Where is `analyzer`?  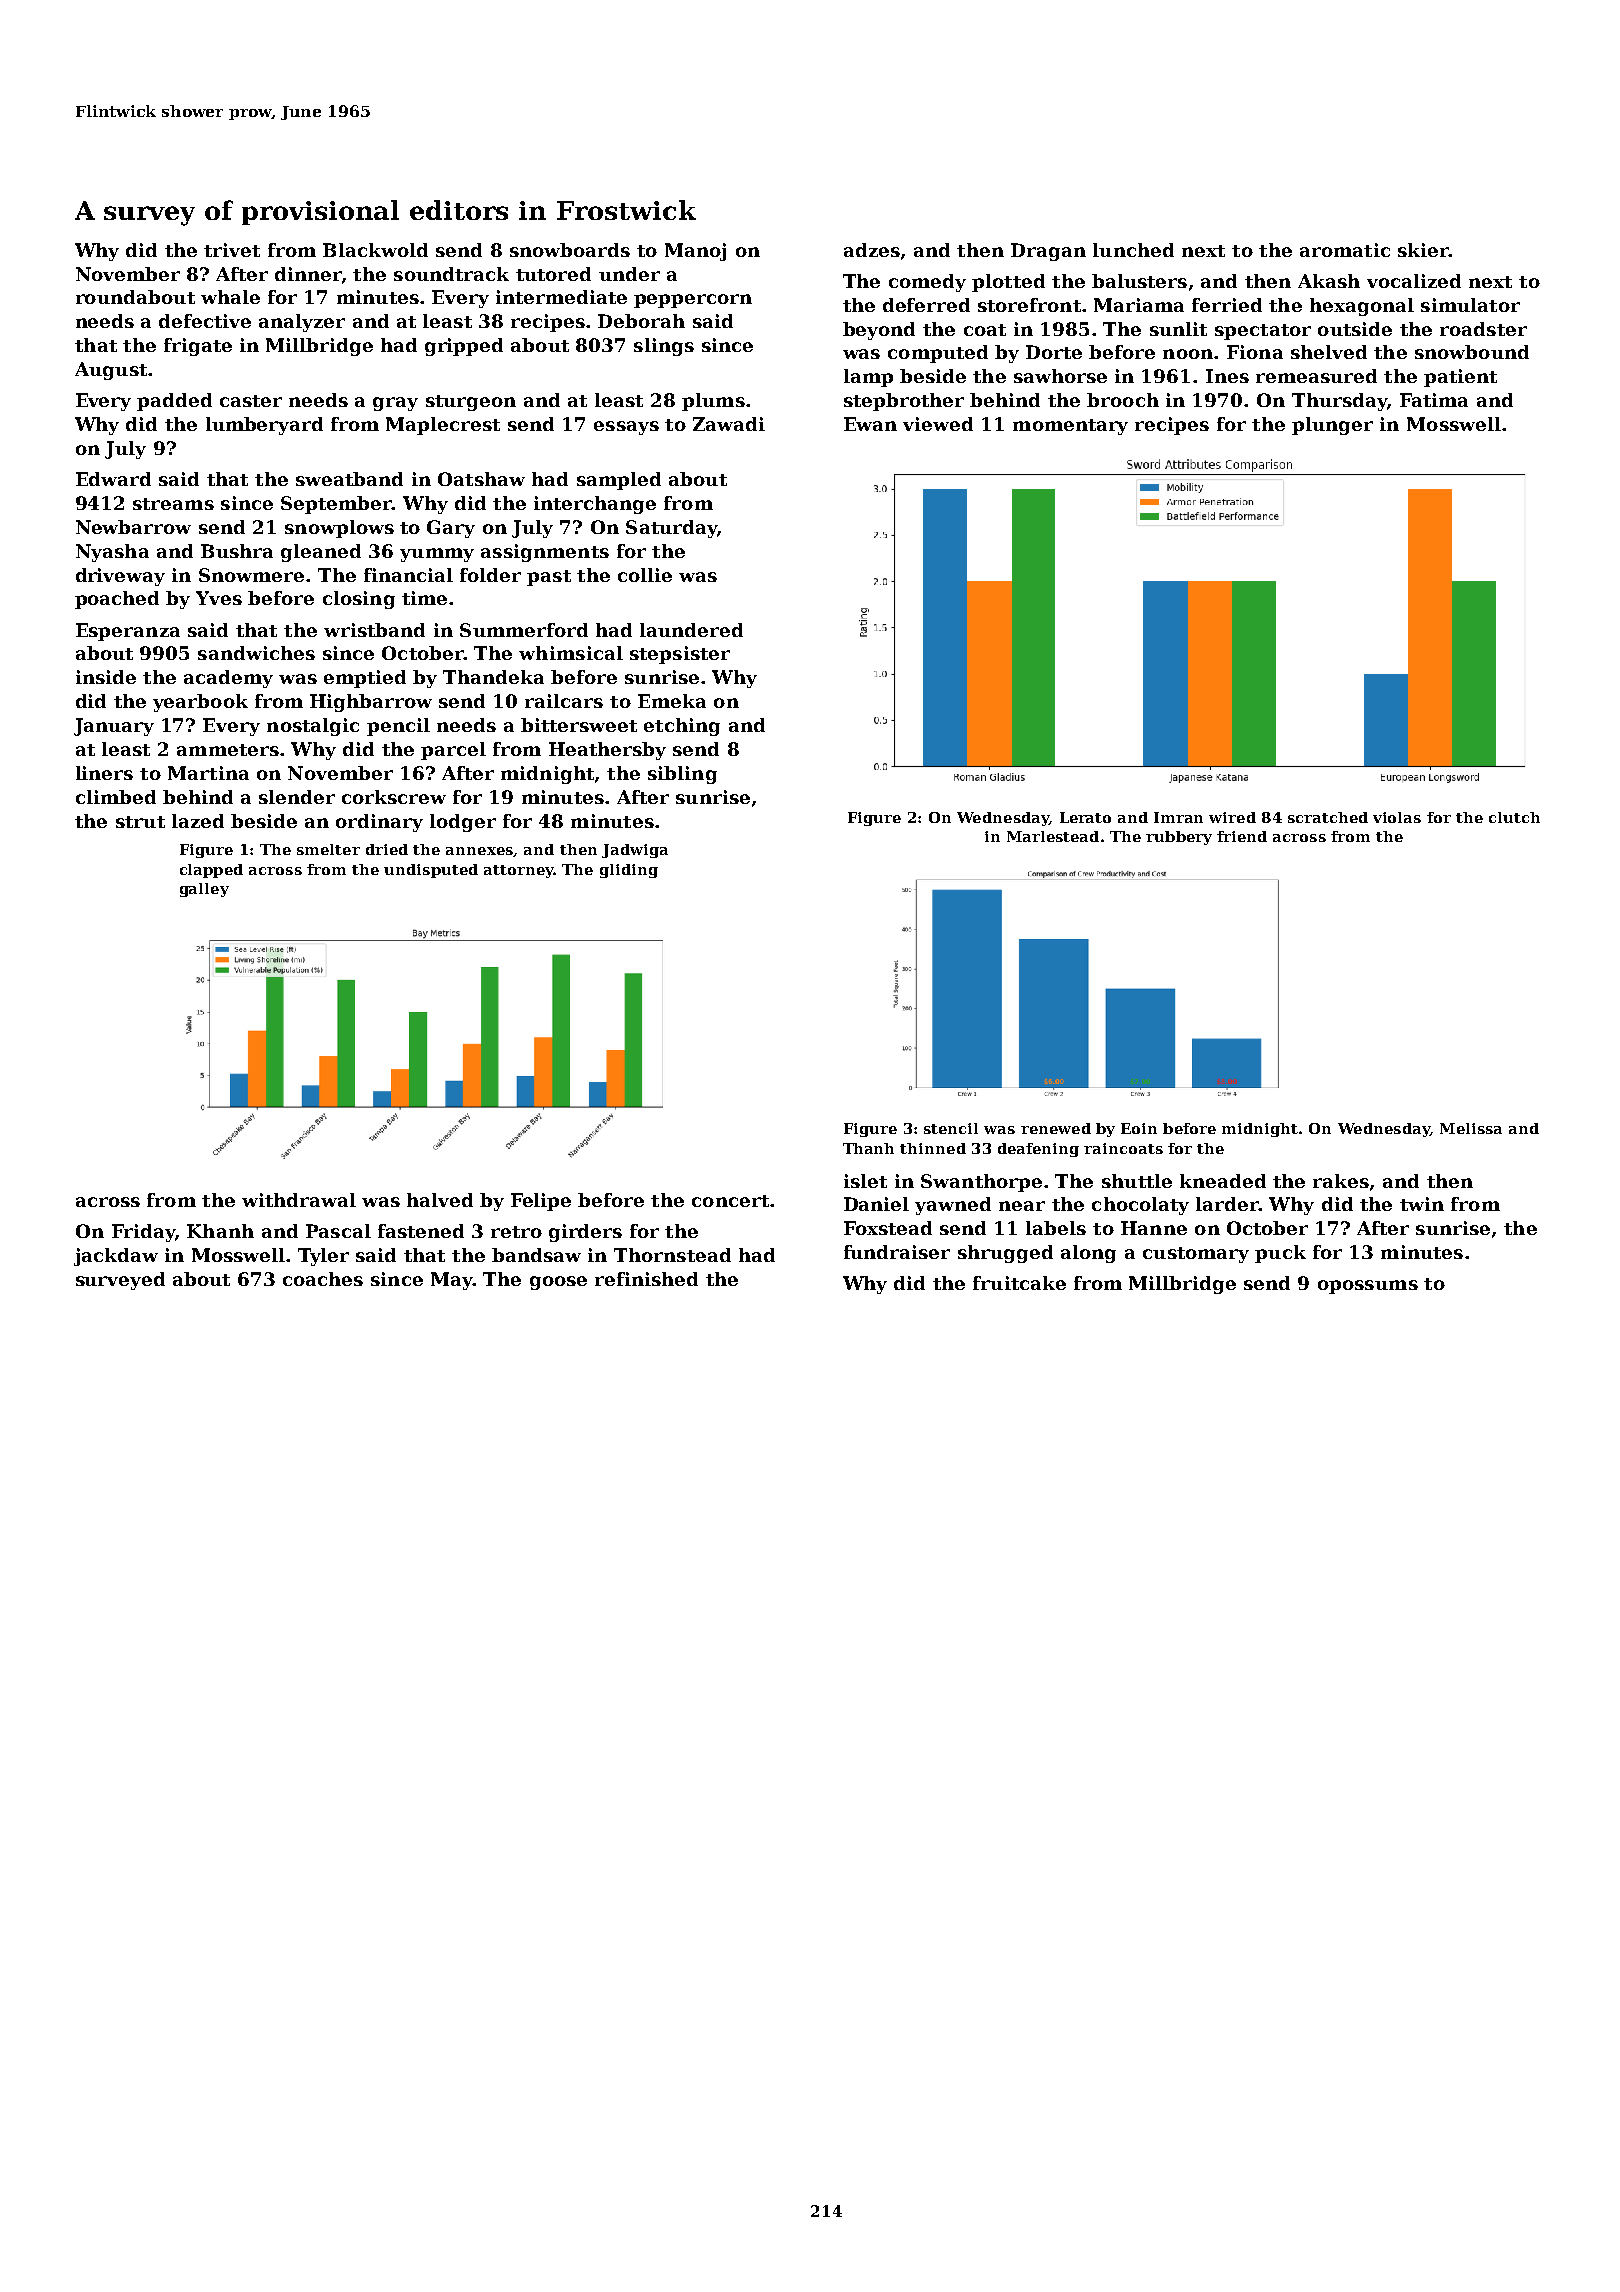
analyzer is located at coordinates (302, 323).
